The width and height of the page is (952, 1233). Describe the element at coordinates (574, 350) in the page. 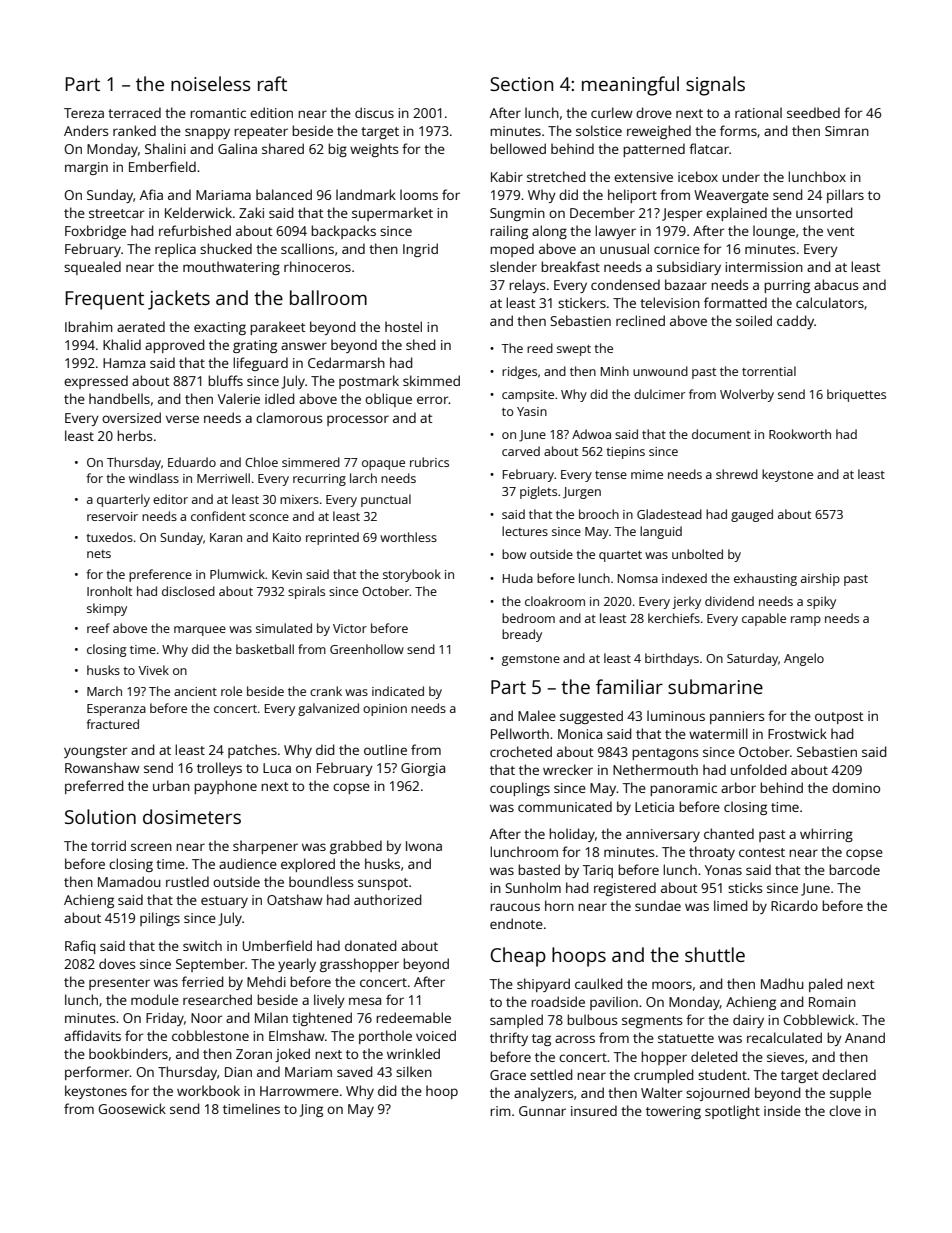

I see `swept` at that location.
